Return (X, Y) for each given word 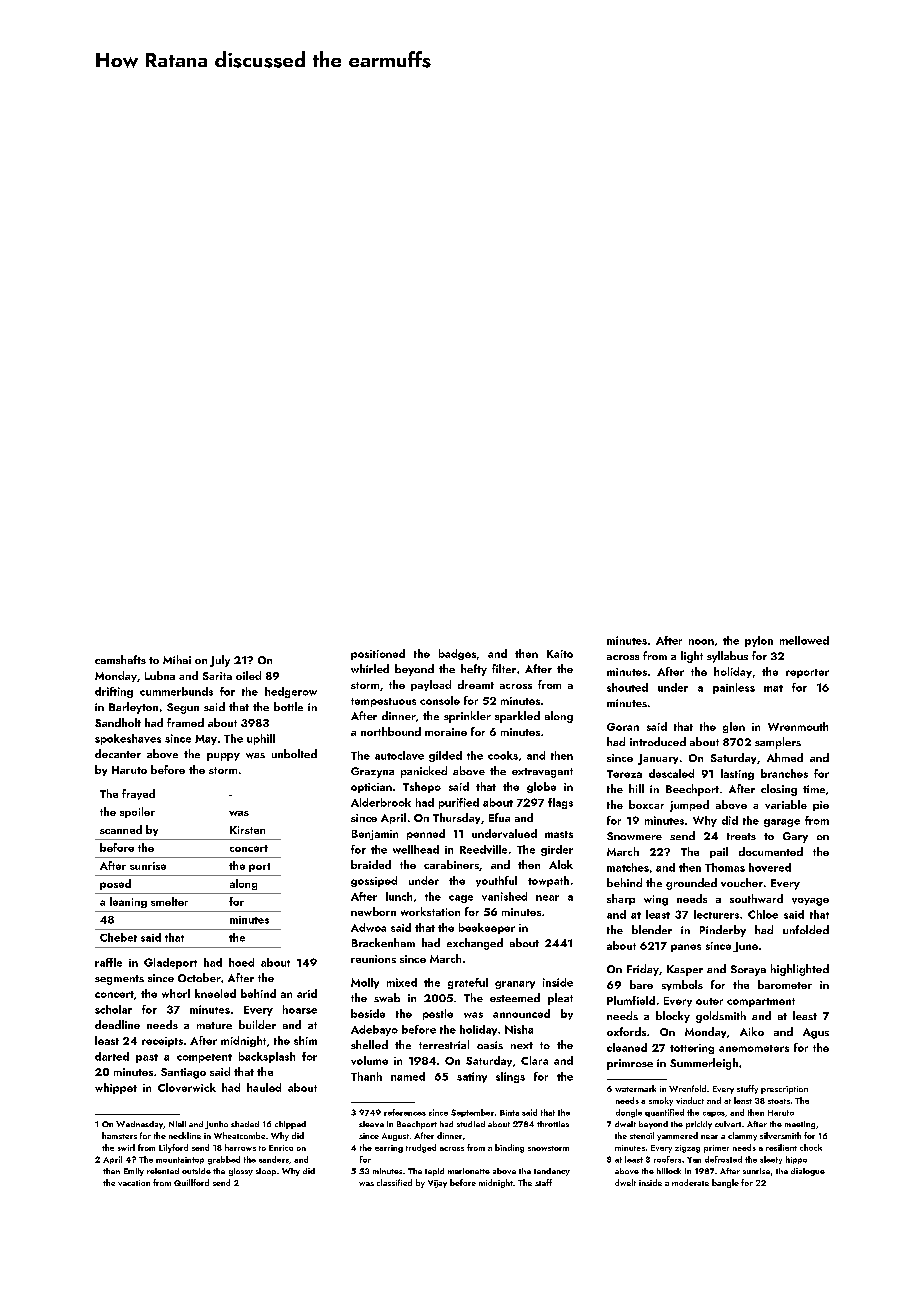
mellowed (804, 640)
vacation (134, 1183)
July (220, 661)
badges (457, 654)
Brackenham (383, 942)
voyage (810, 902)
